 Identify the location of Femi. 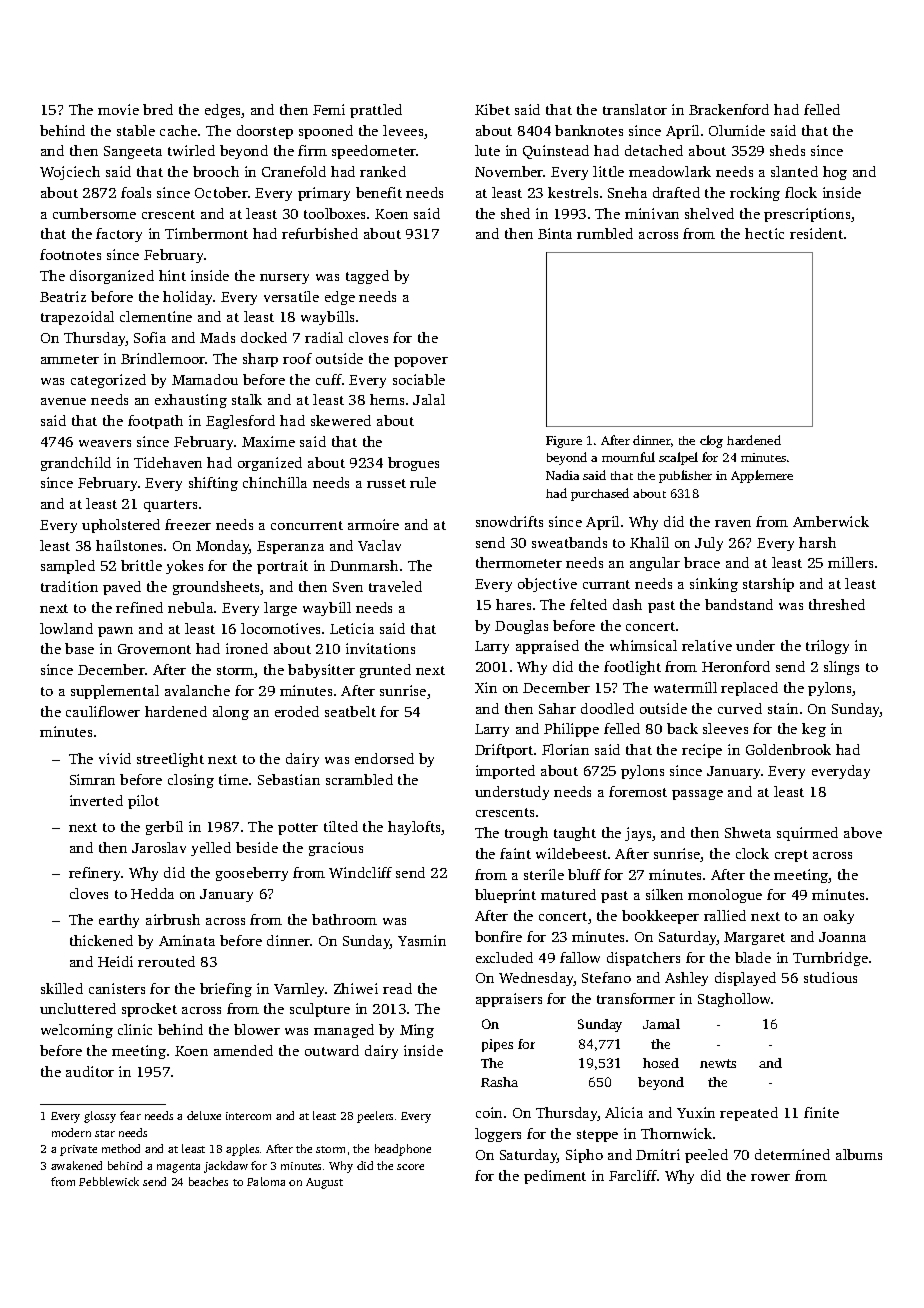
(329, 109).
